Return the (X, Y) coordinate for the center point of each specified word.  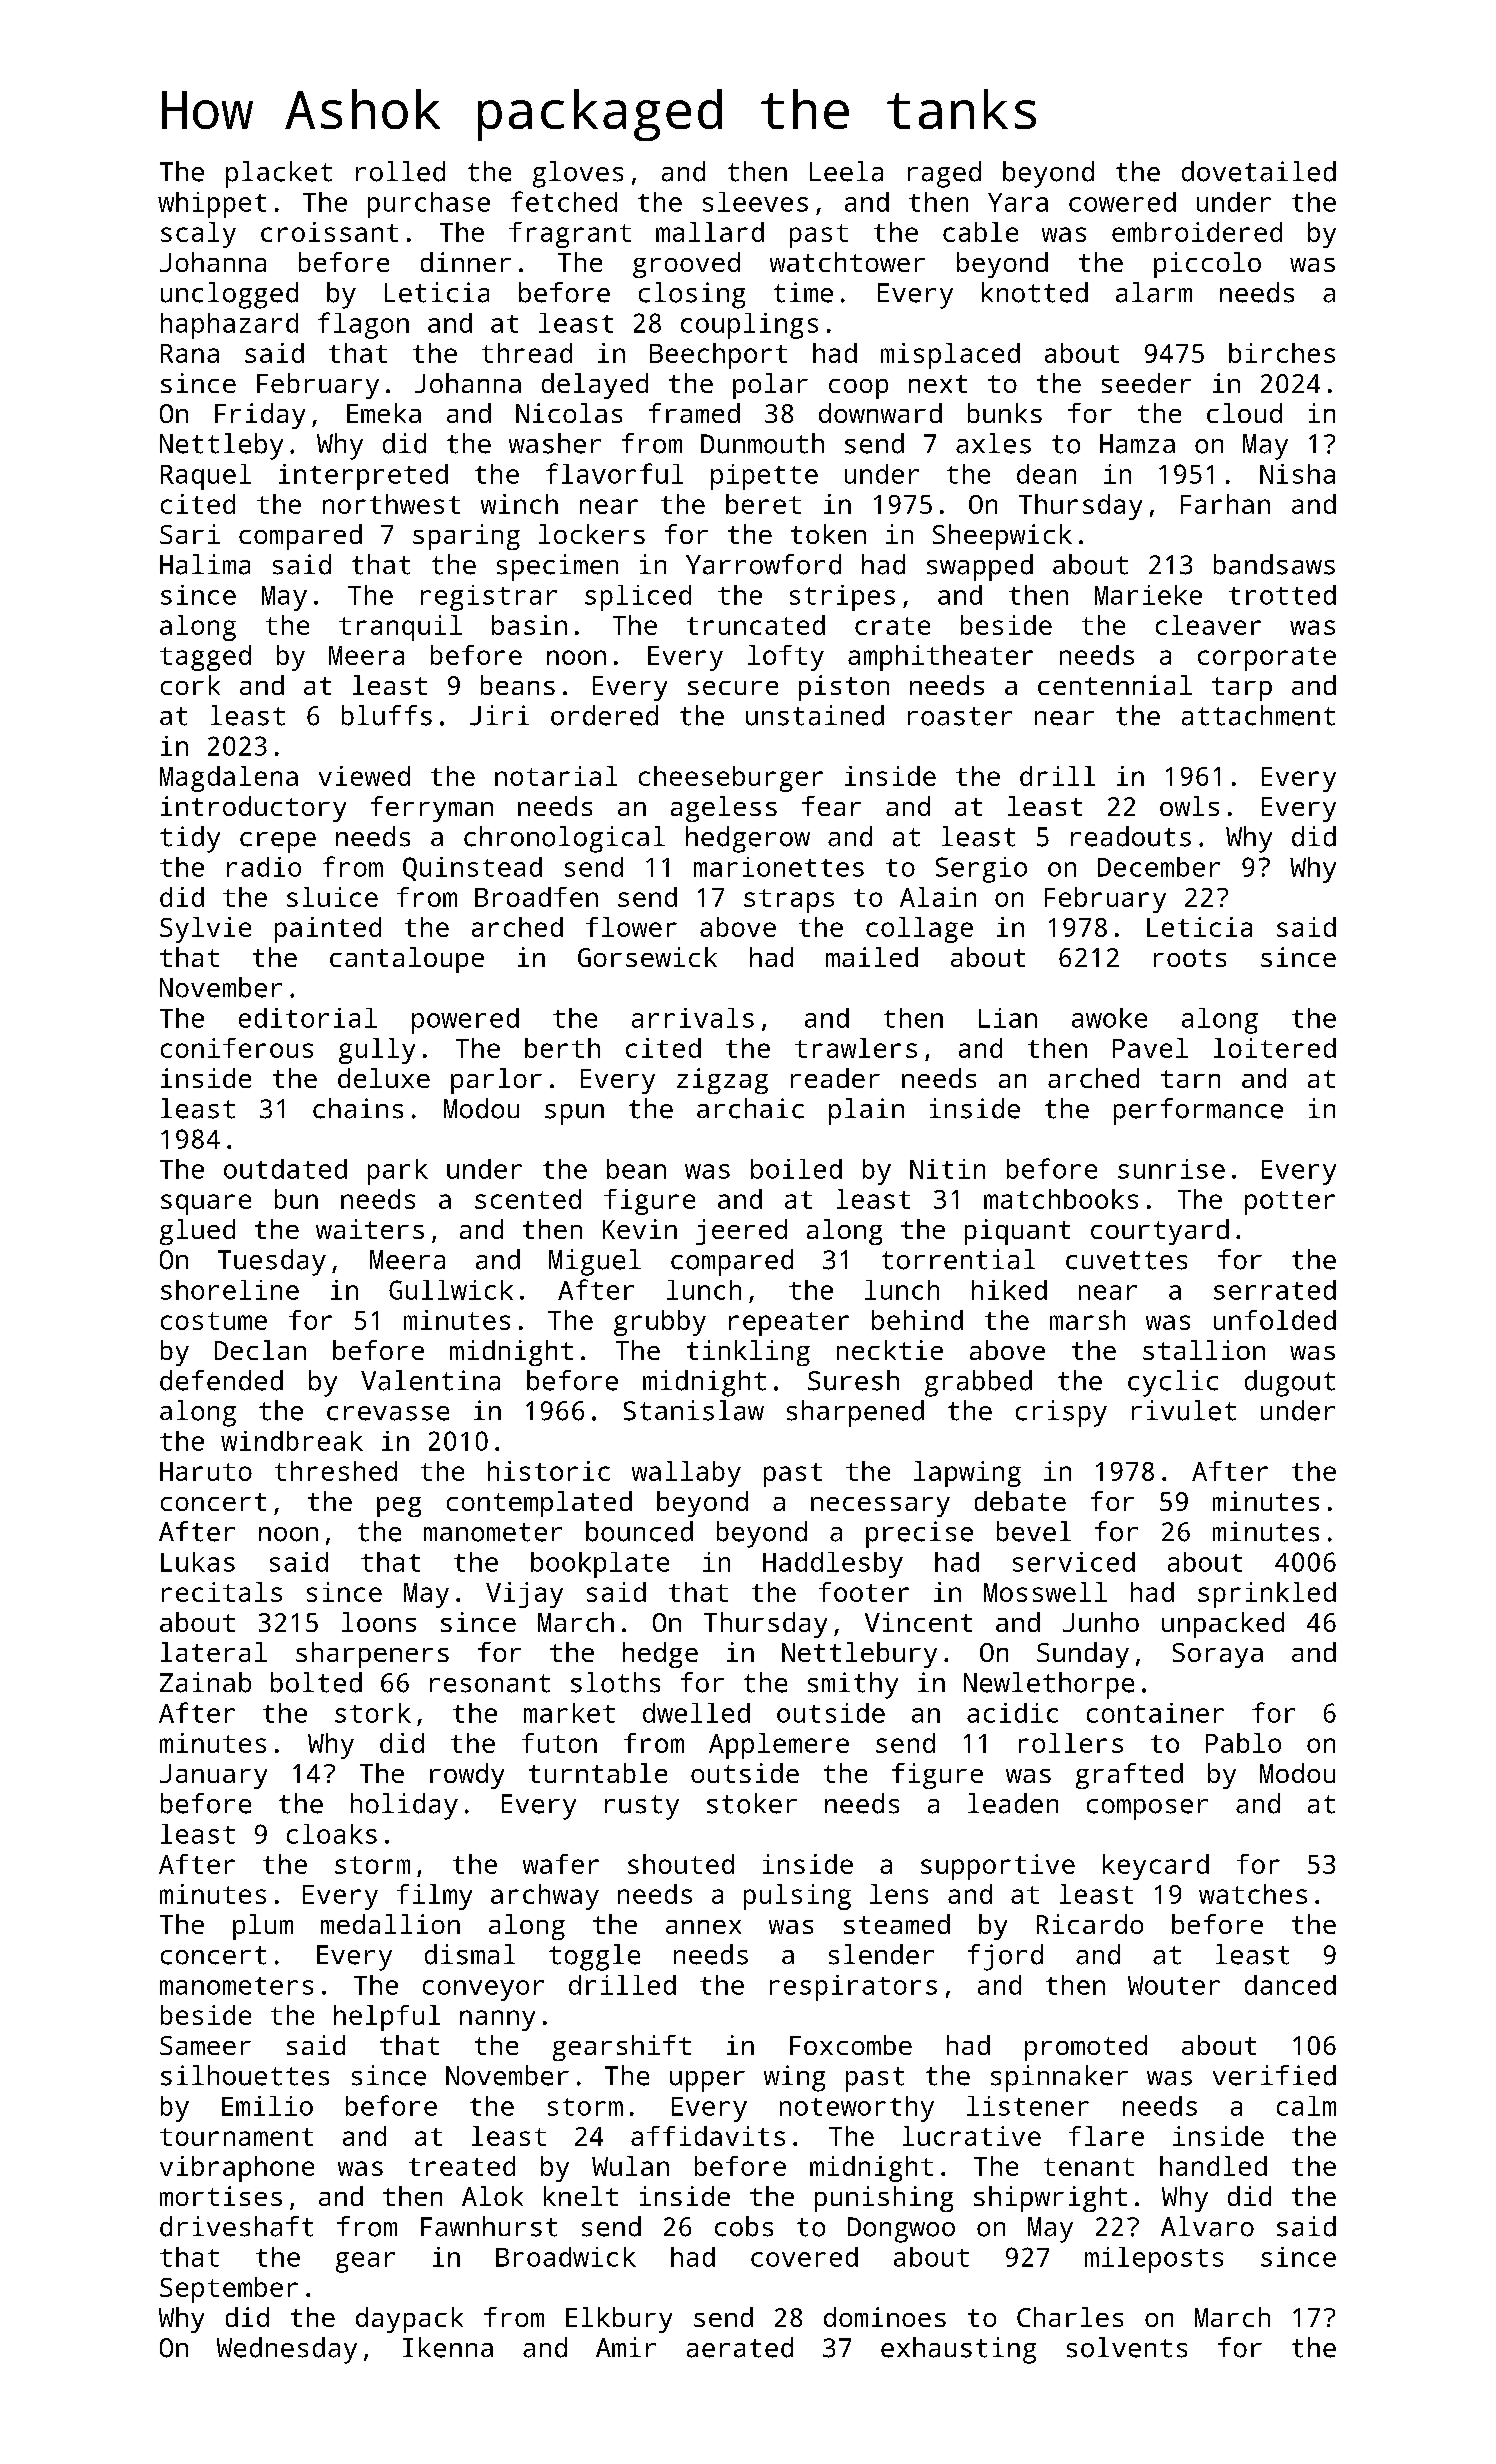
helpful (387, 2018)
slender (881, 1954)
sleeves (755, 202)
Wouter (1174, 1985)
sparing (466, 537)
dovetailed (1259, 171)
